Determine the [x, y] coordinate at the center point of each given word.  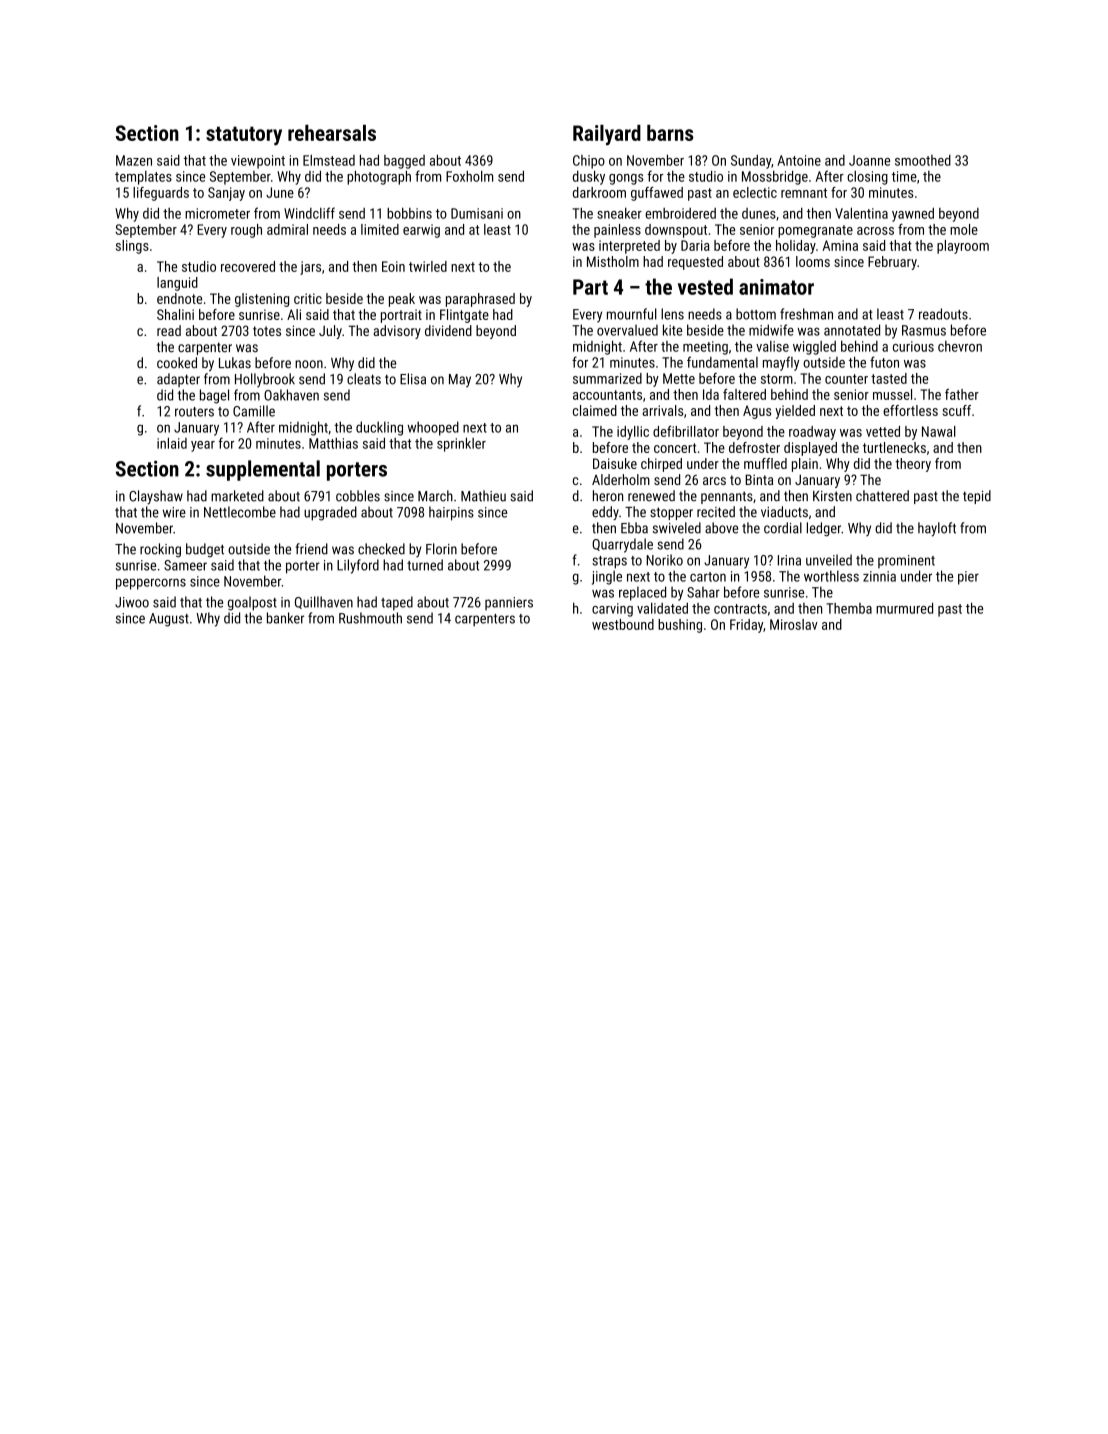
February [892, 263]
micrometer [217, 213]
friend [312, 549]
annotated [852, 330]
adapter [178, 380]
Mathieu [483, 496]
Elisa [413, 379]
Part [590, 287]
